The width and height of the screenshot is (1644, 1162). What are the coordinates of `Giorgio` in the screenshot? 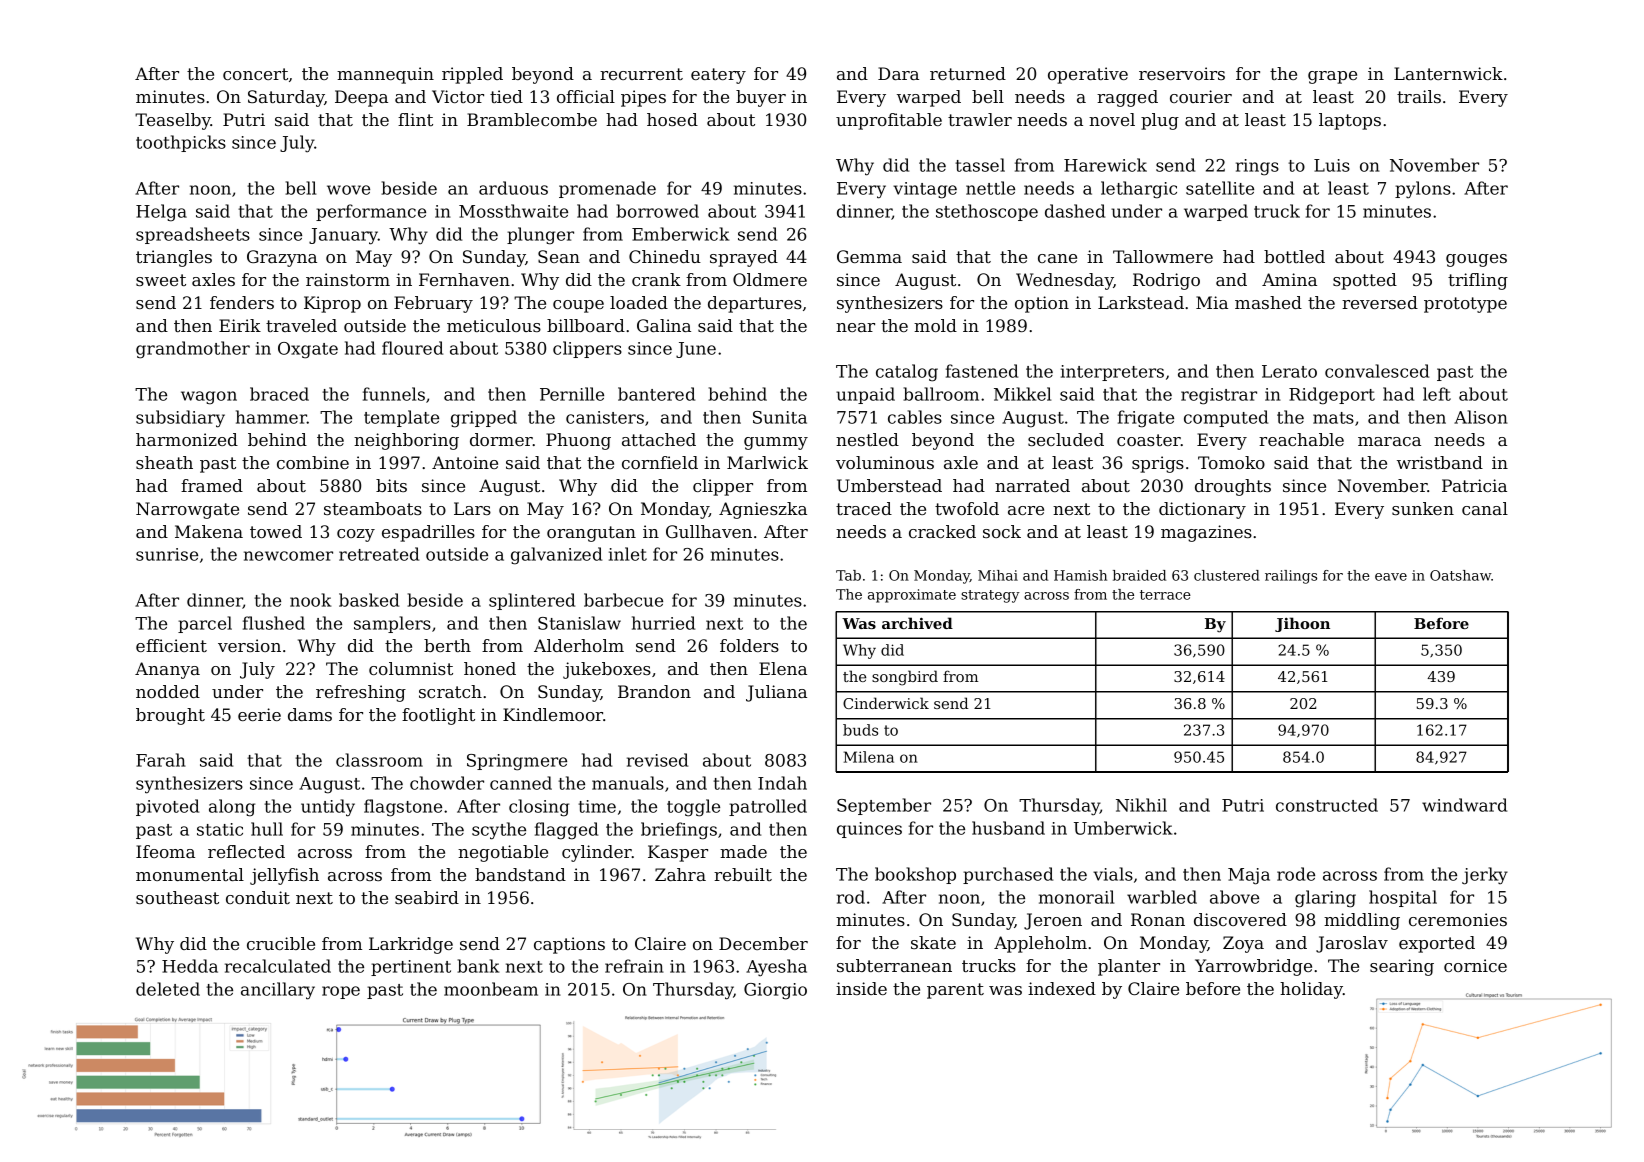 It's located at (775, 991).
